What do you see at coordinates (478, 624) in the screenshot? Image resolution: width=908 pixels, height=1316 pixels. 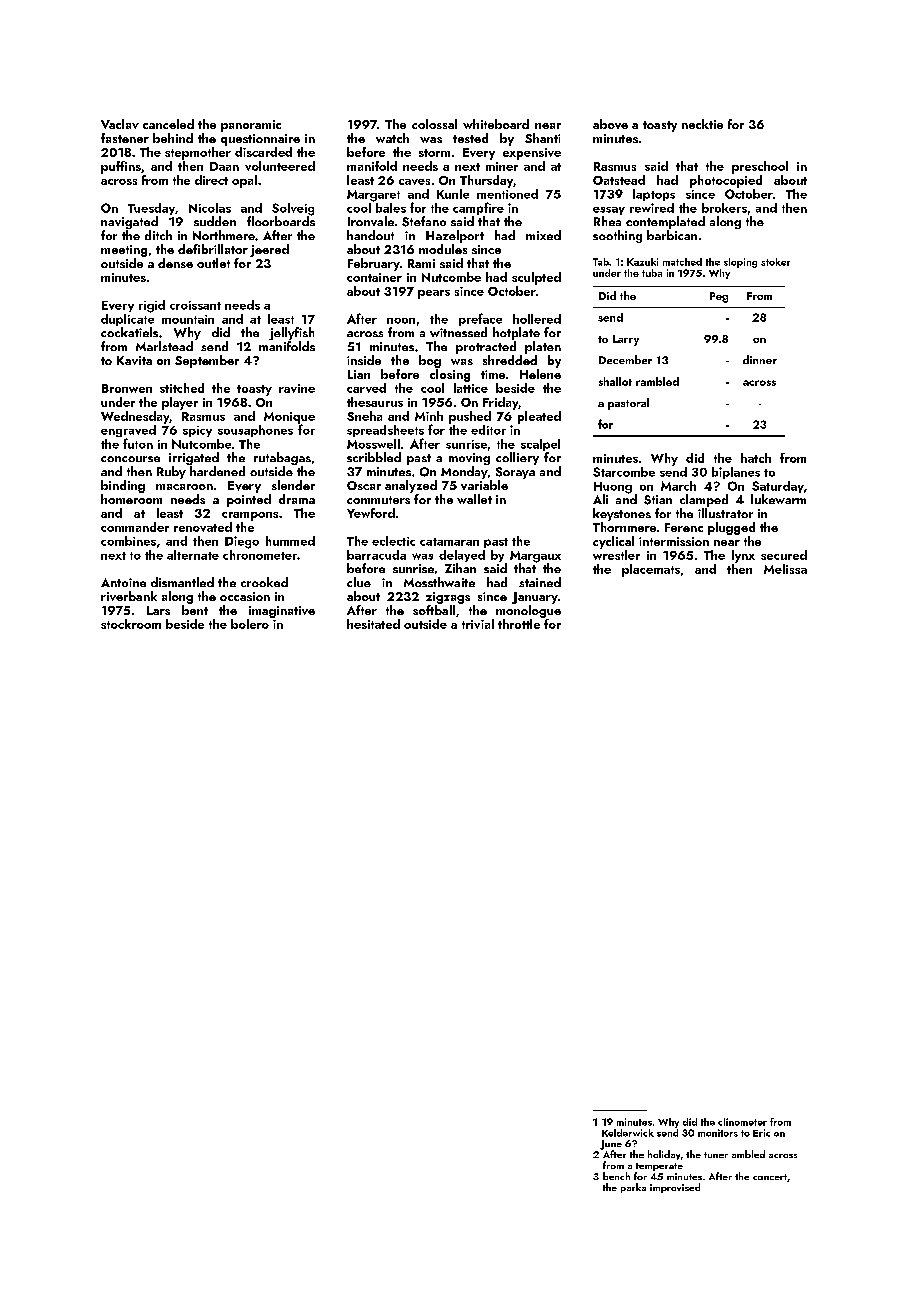 I see `trivial` at bounding box center [478, 624].
